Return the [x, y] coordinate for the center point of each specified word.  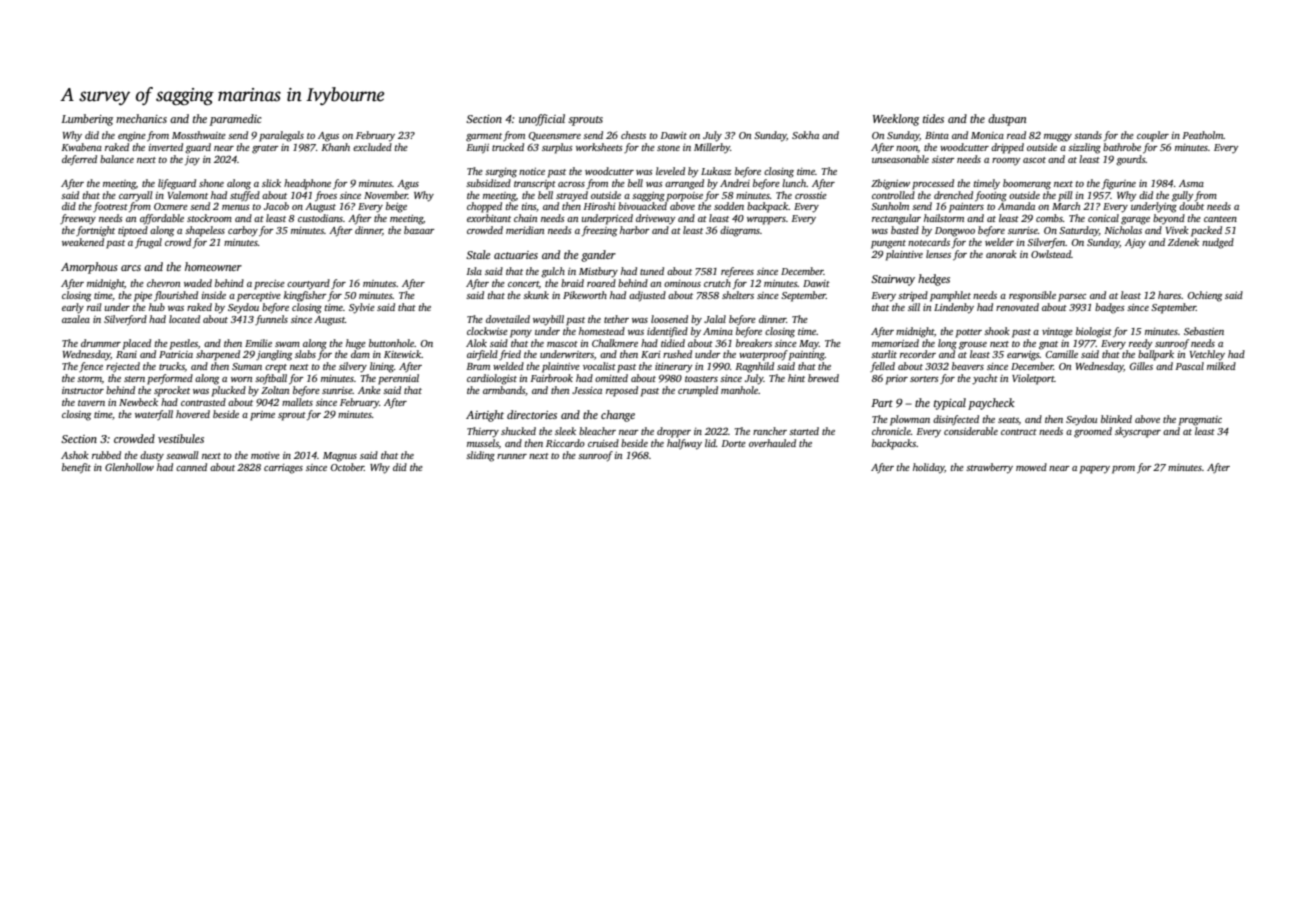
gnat [1048, 345]
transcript [535, 185]
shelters [738, 295]
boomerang [1027, 184]
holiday [929, 468]
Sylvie [362, 308]
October [347, 467]
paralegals [281, 136]
